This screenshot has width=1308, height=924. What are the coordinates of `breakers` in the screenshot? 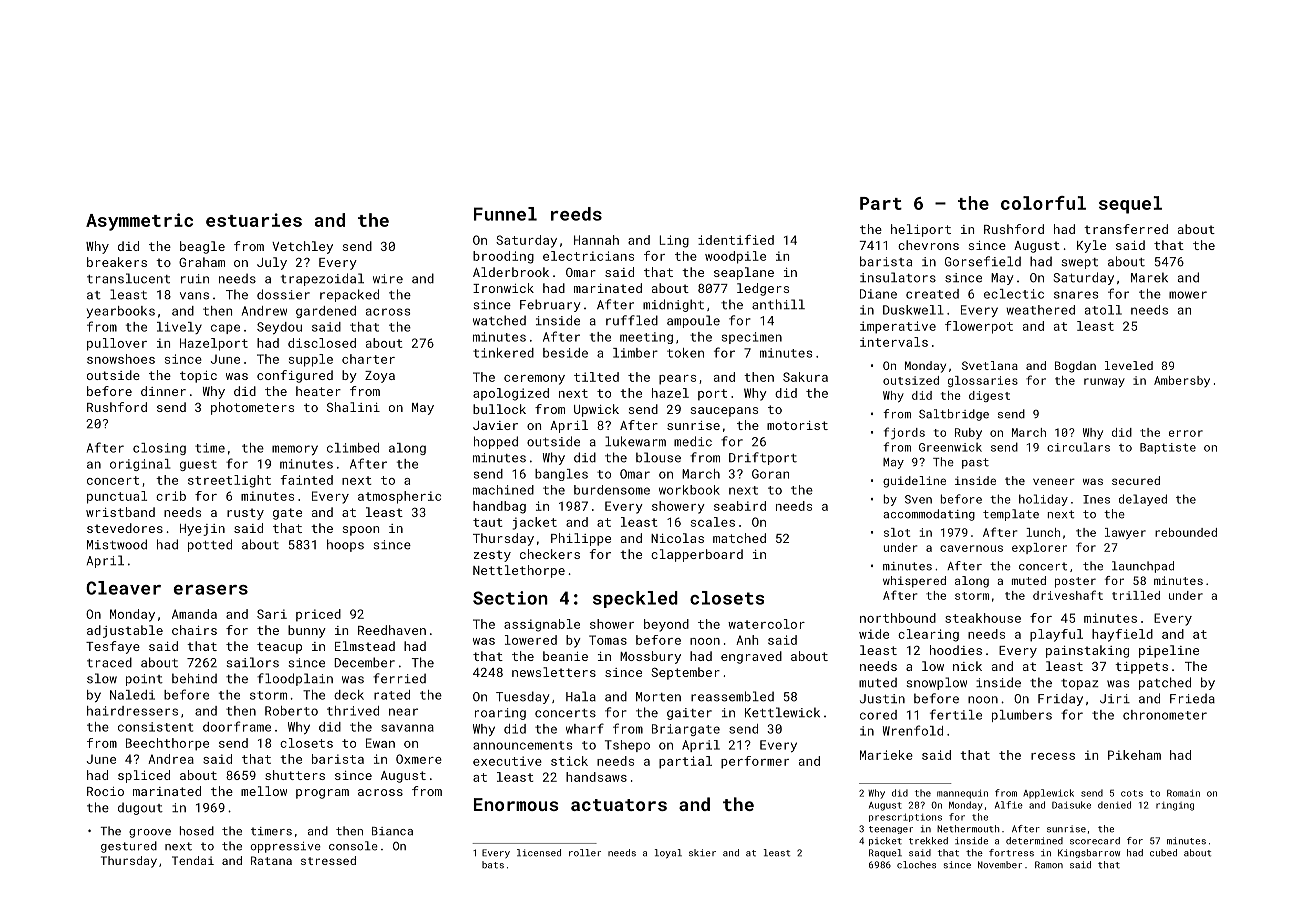 It's located at (117, 262).
